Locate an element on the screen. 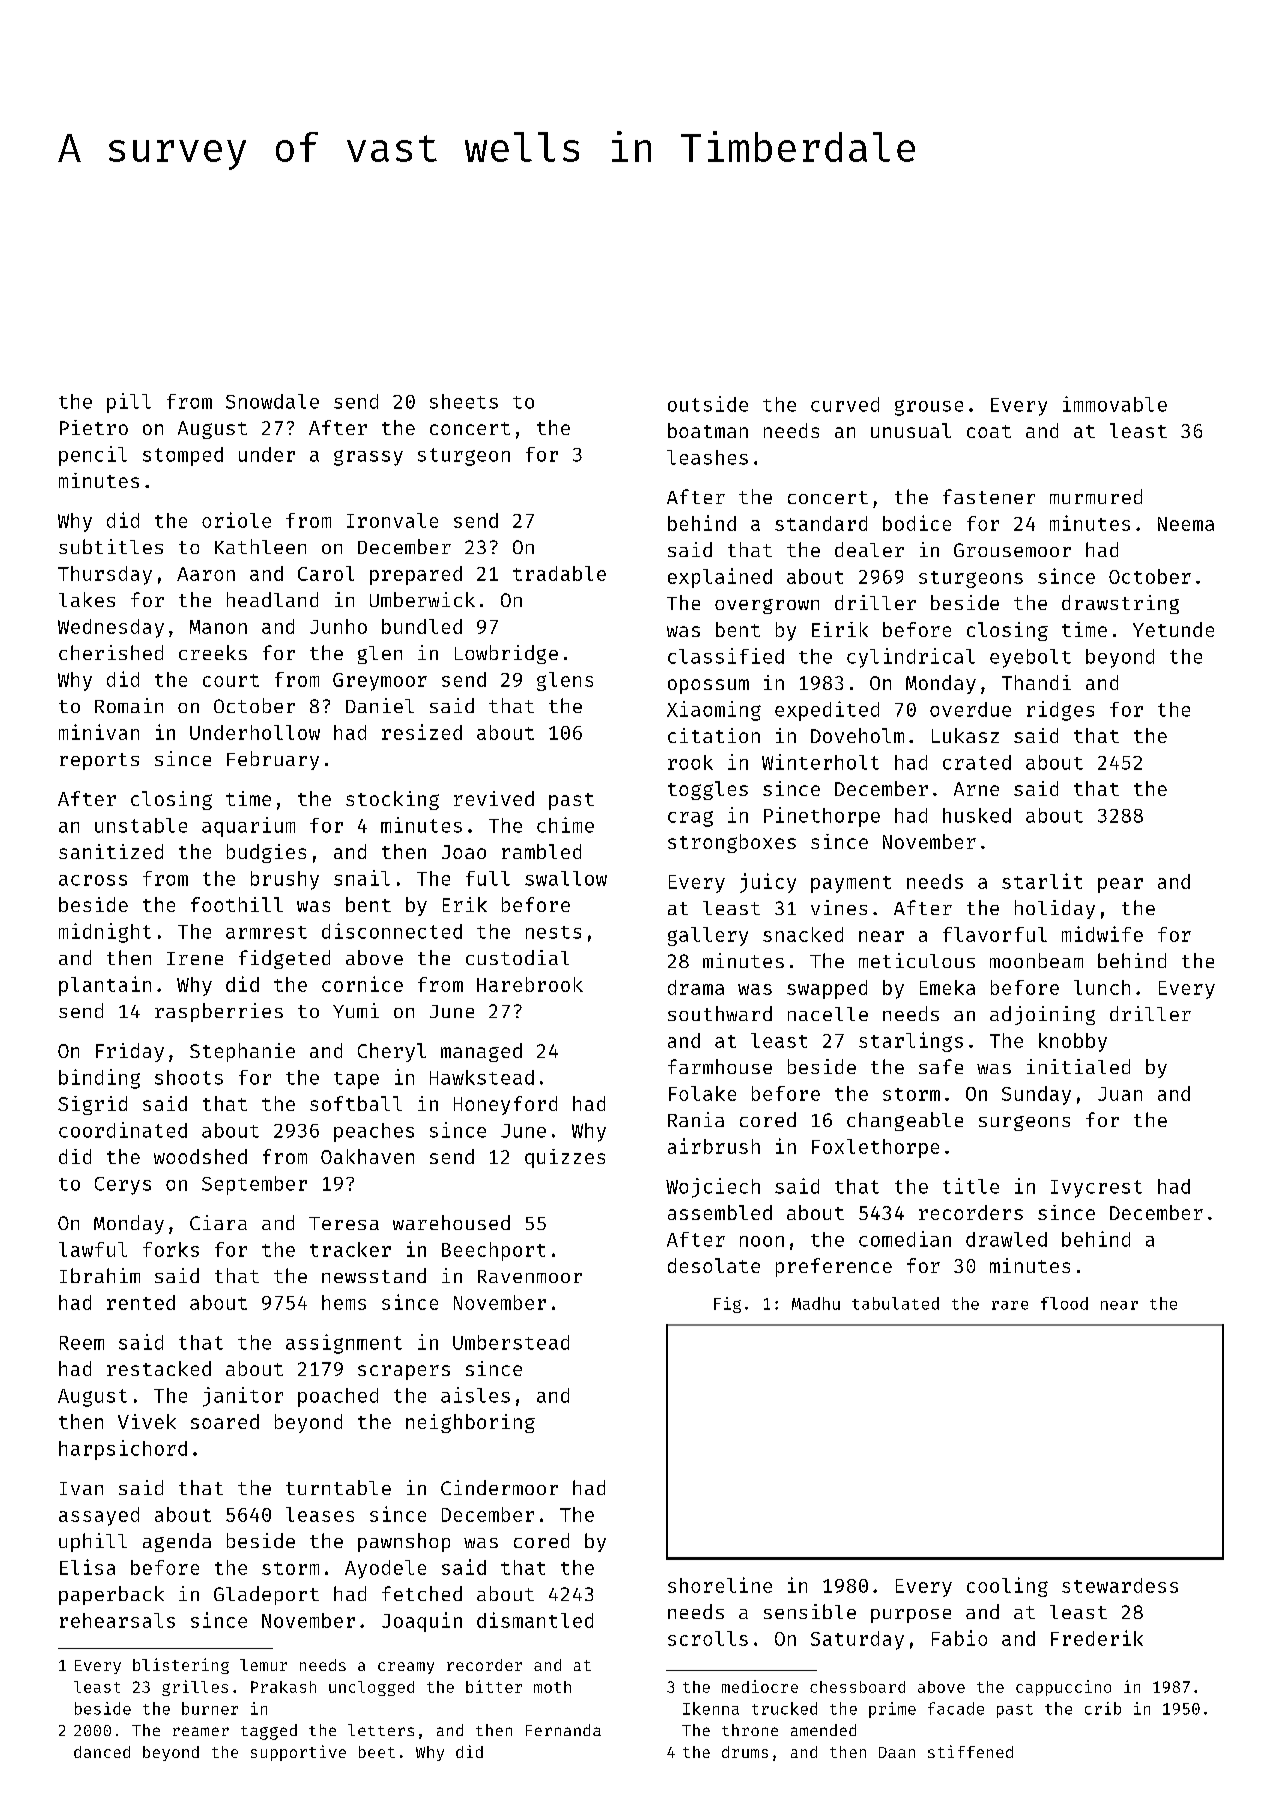  Fig is located at coordinates (727, 1305).
